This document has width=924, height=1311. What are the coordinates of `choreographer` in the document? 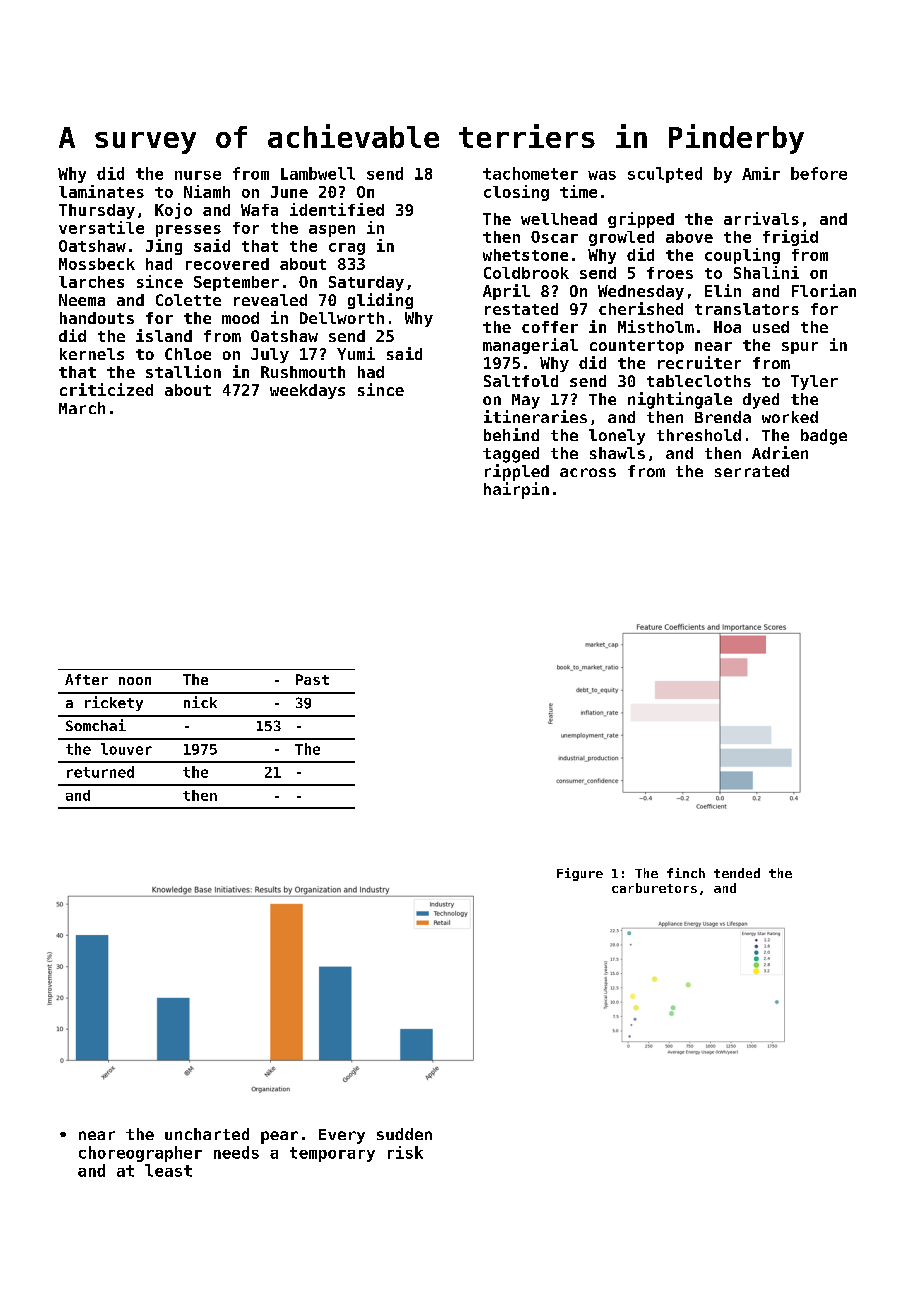 It's located at (140, 1154).
